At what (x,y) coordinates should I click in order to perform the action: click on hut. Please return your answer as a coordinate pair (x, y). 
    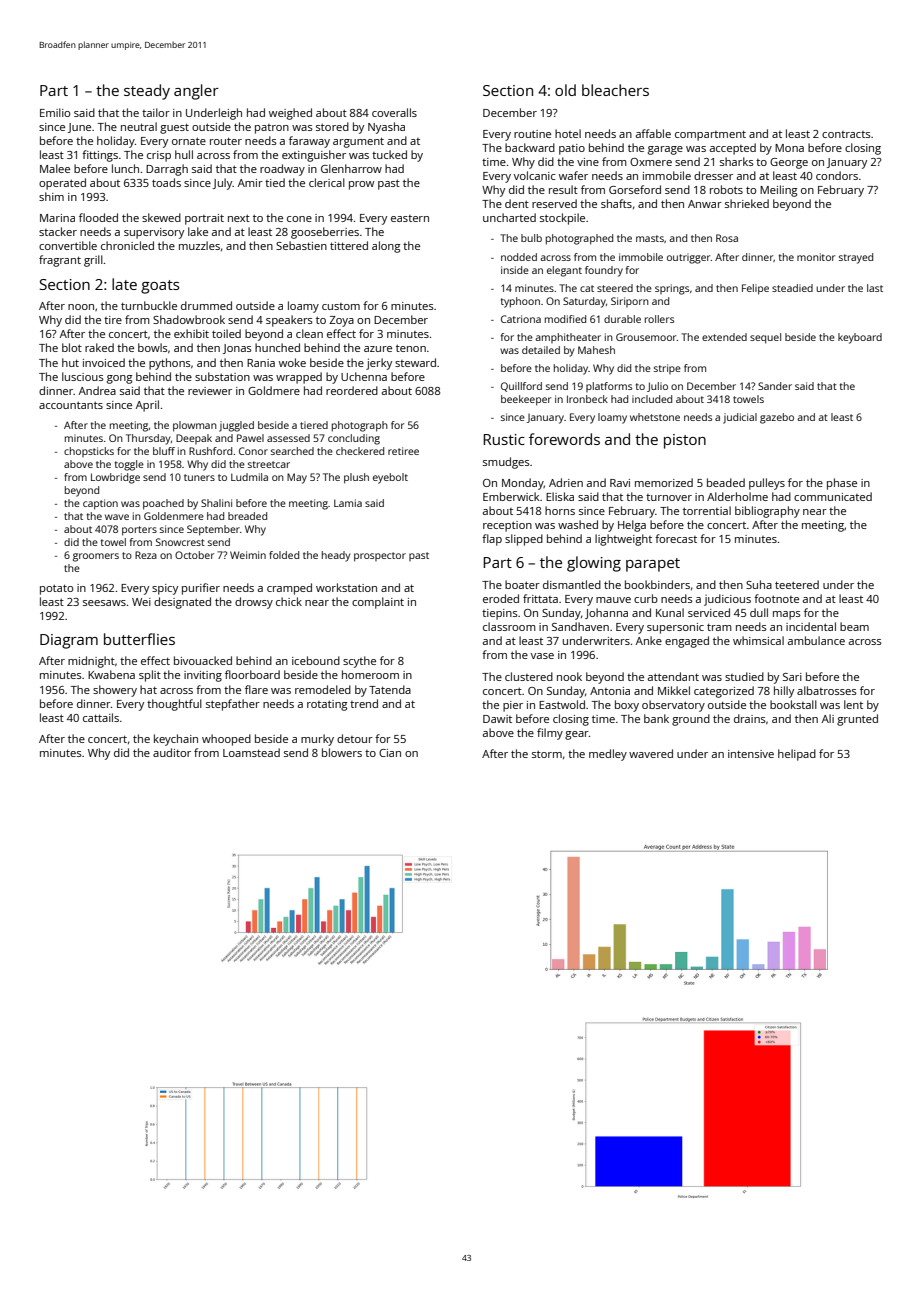
    Looking at the image, I should click on (70, 362).
